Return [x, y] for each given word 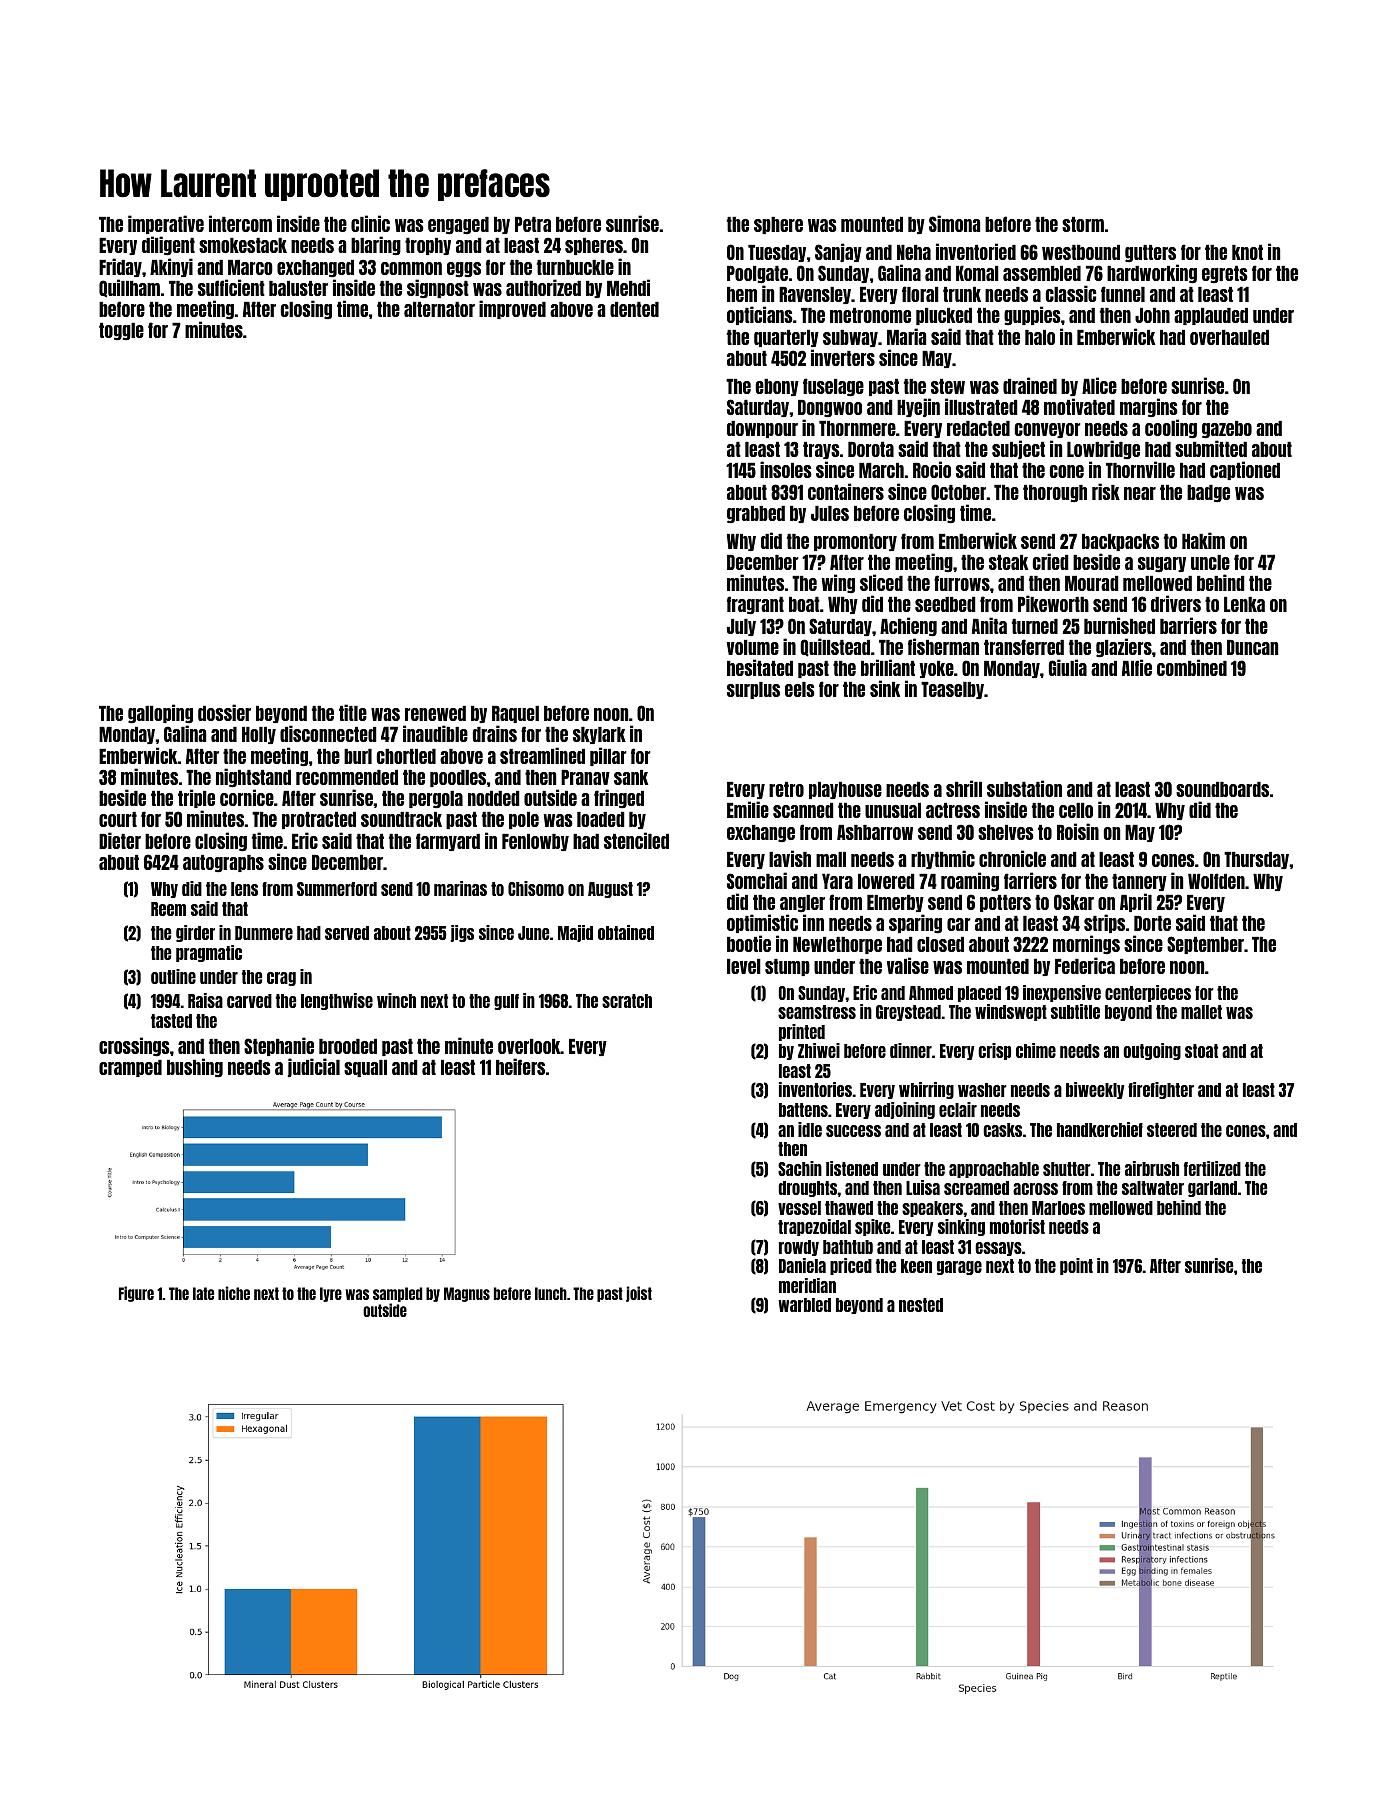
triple [196, 798]
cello [1076, 810]
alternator [439, 309]
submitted [1211, 448]
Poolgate [757, 274]
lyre [331, 1294]
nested [921, 1305]
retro [786, 789]
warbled [804, 1305]
